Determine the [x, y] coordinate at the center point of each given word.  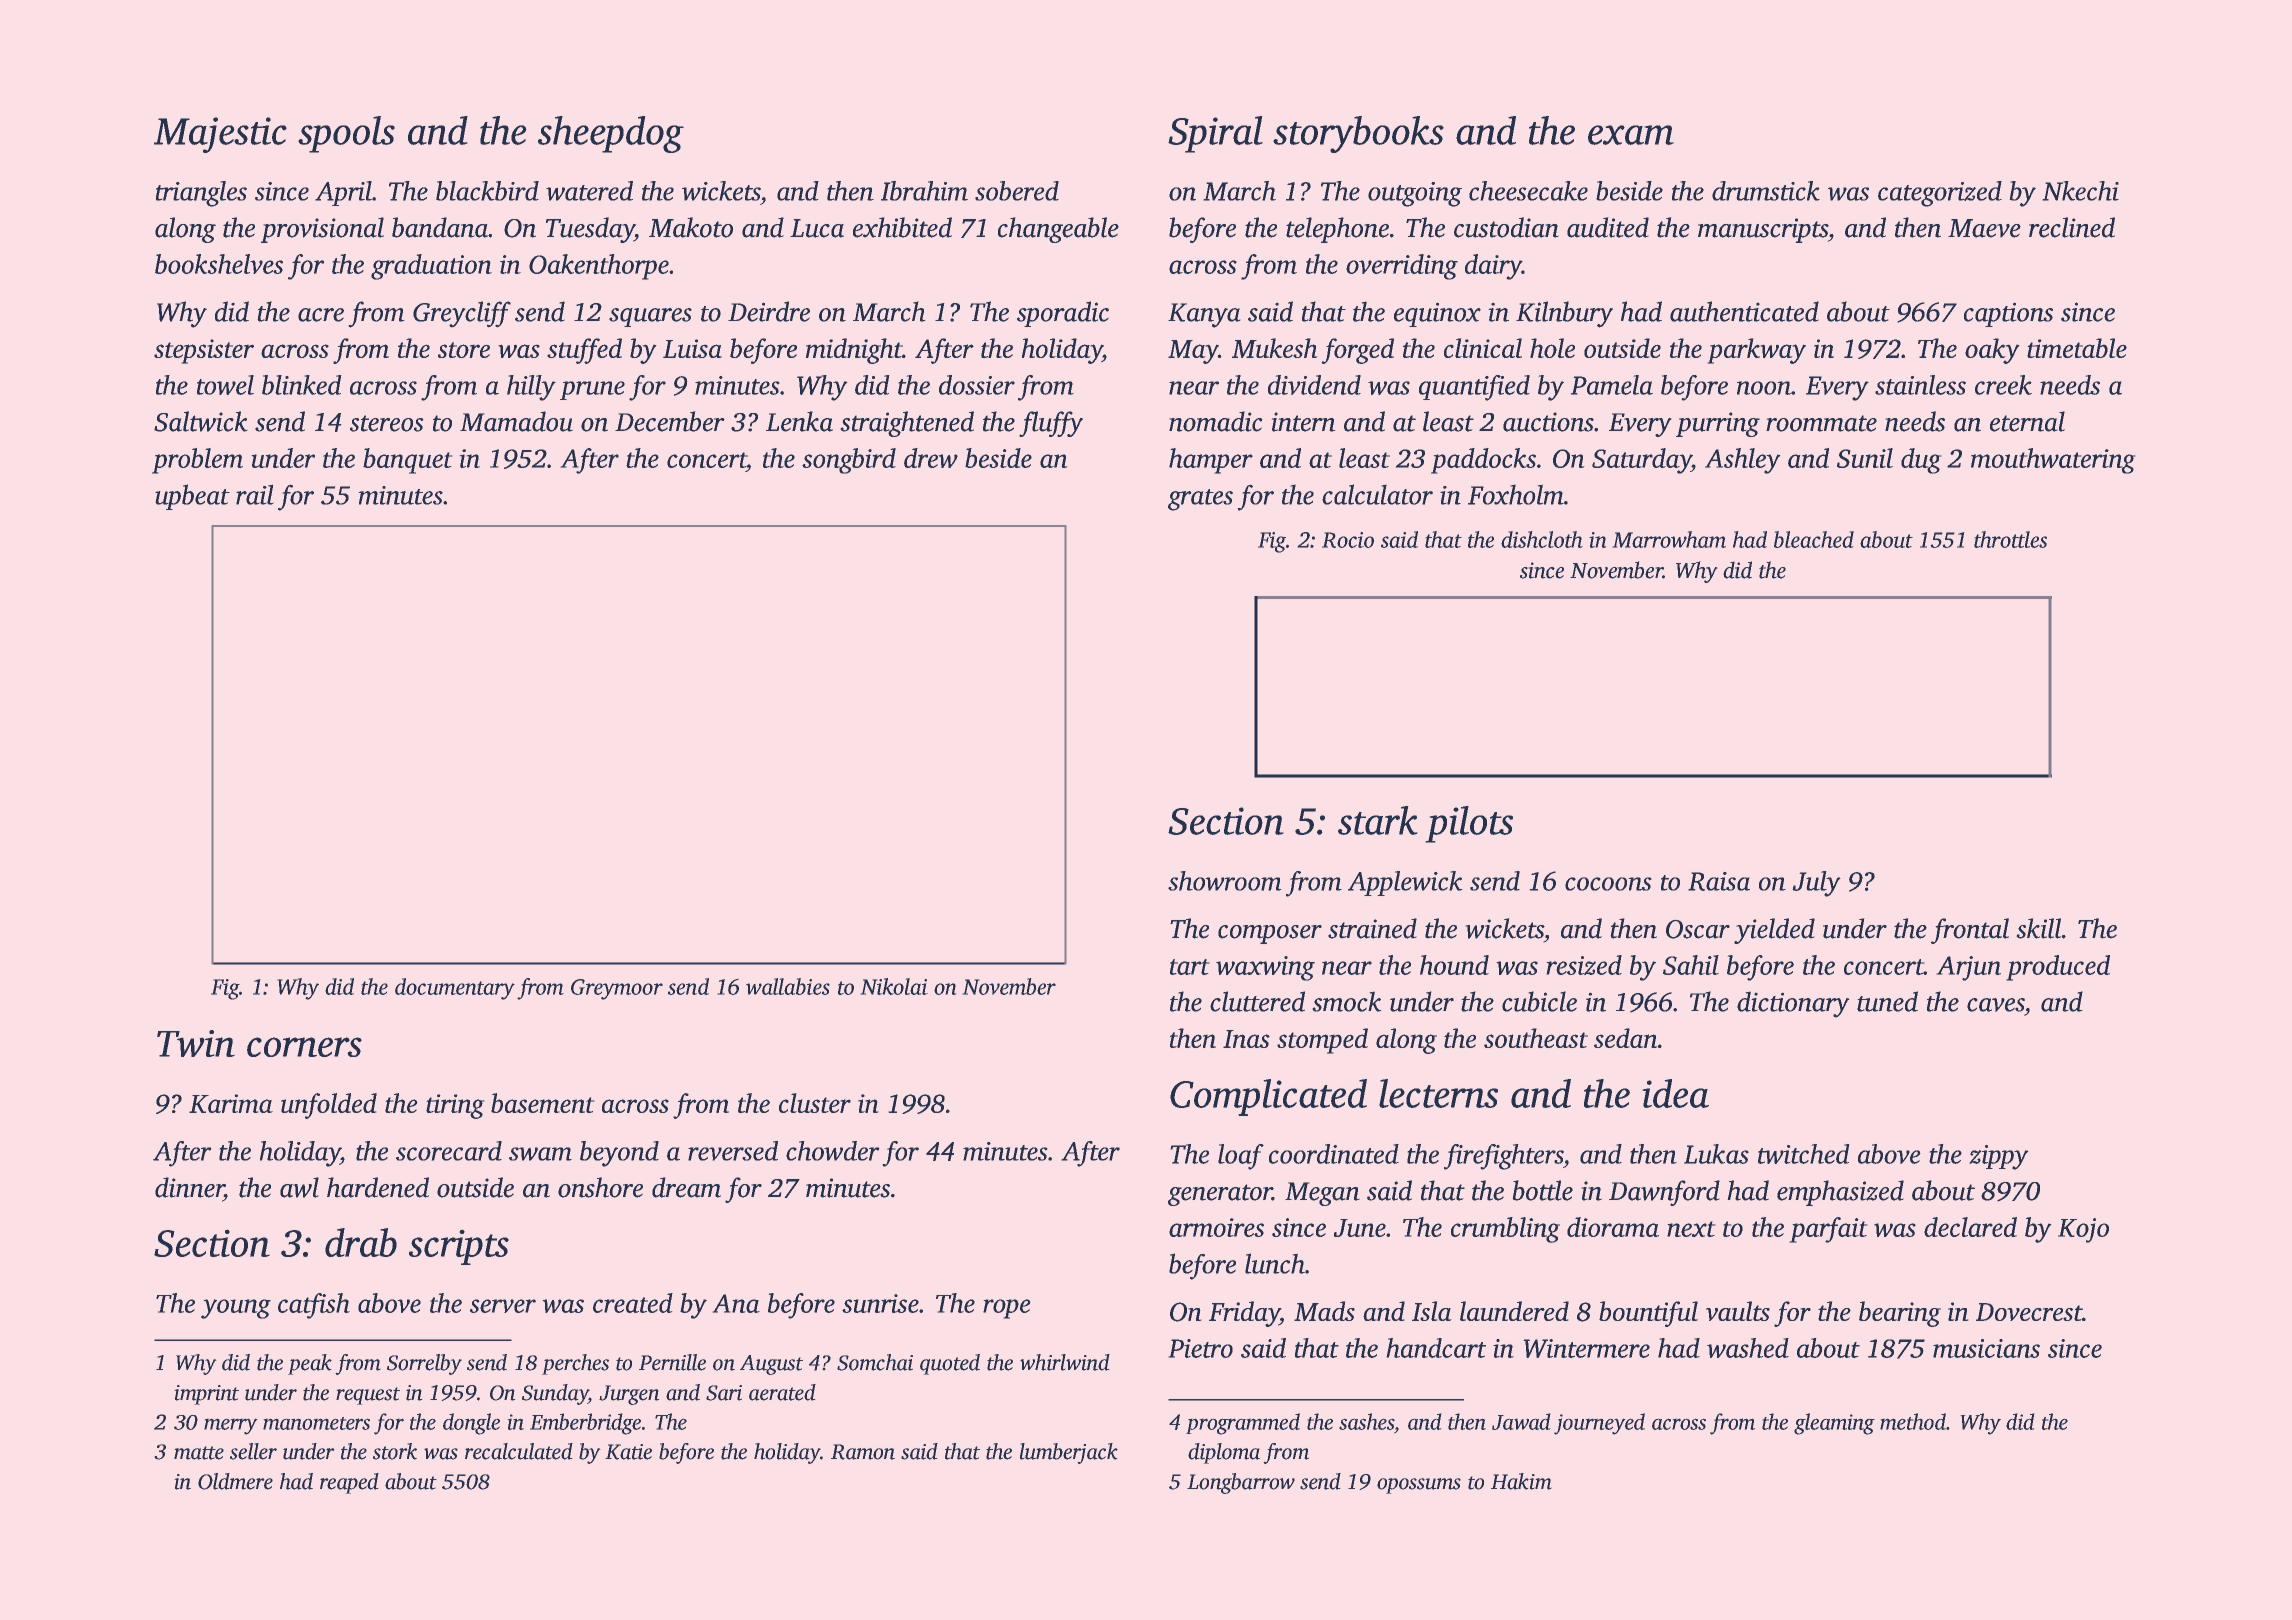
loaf [1241, 1157]
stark [1377, 820]
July [1816, 884]
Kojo [2083, 1230]
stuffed [584, 351]
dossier [977, 385]
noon [1764, 388]
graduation [431, 267]
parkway [1757, 351]
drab [361, 1242]
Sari [724, 1393]
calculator [1377, 494]
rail [254, 495]
